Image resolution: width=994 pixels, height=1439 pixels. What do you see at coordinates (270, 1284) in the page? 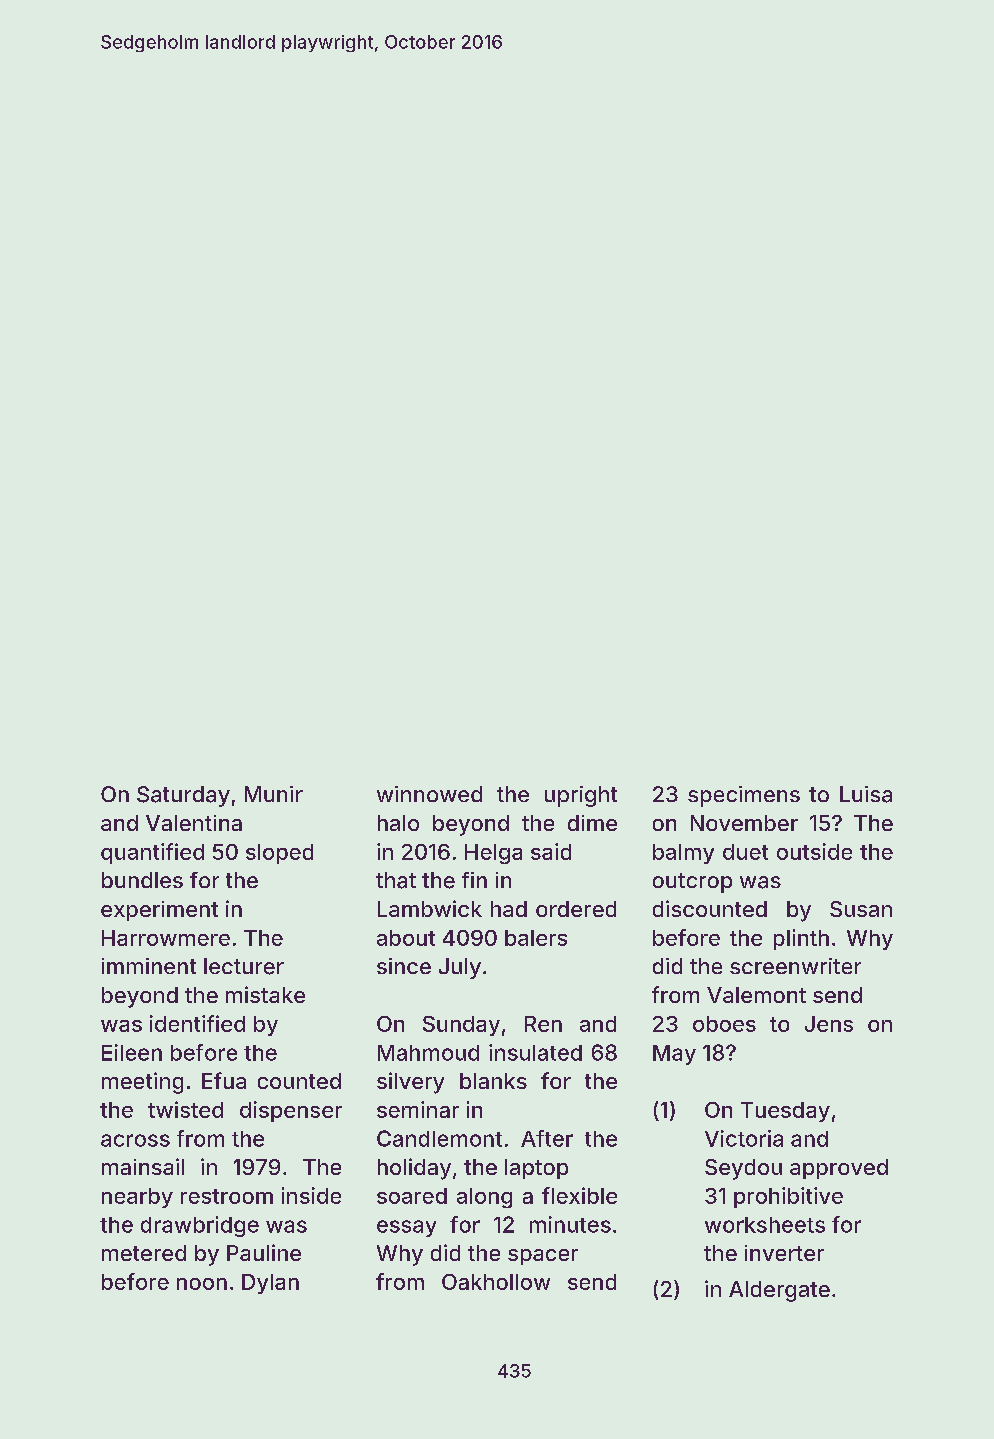
I see `Dylan` at bounding box center [270, 1284].
